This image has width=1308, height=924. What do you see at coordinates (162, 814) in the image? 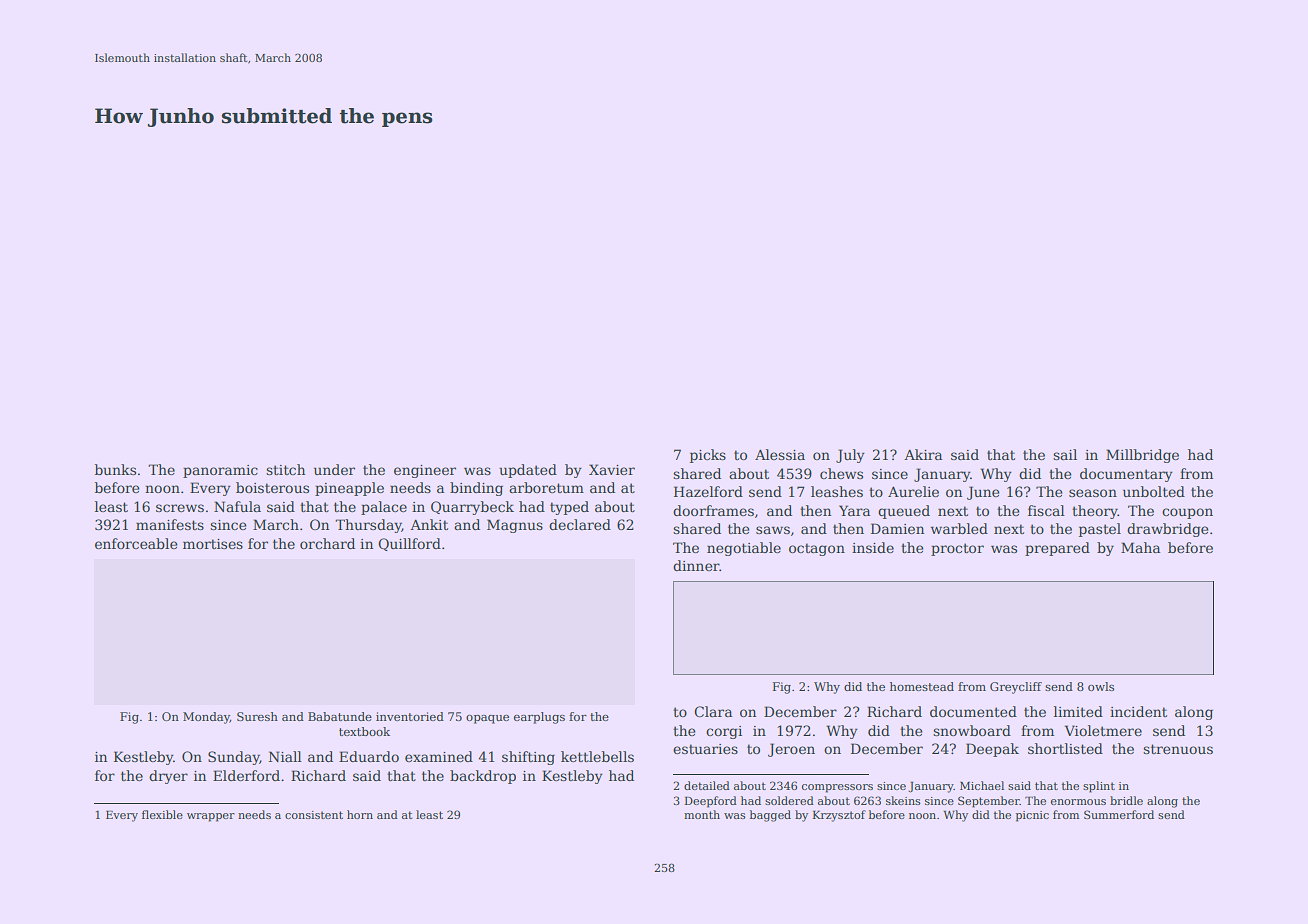
I see `flexible` at bounding box center [162, 814].
